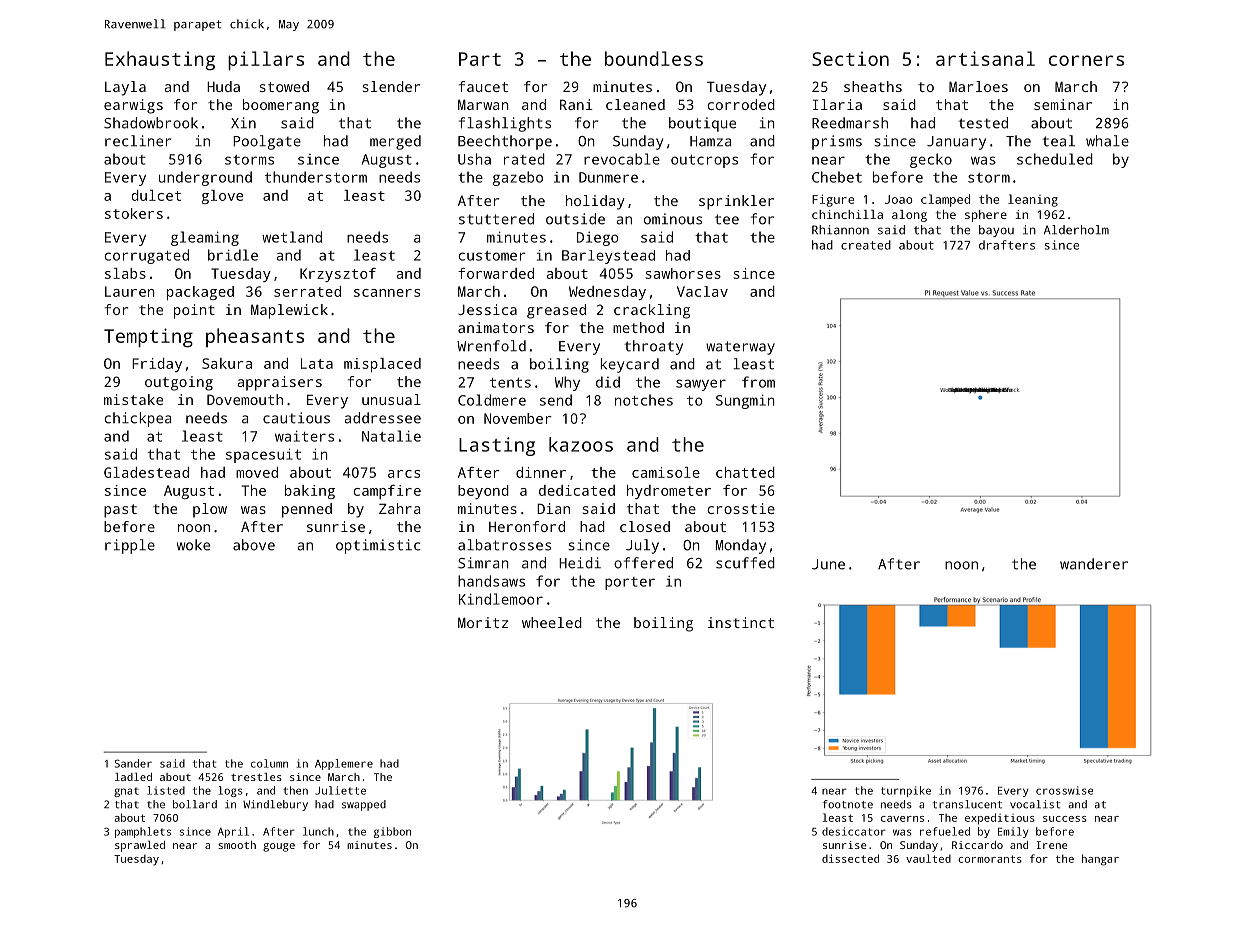 The width and height of the image is (1233, 952). Describe the element at coordinates (745, 563) in the image. I see `scuffed` at that location.
